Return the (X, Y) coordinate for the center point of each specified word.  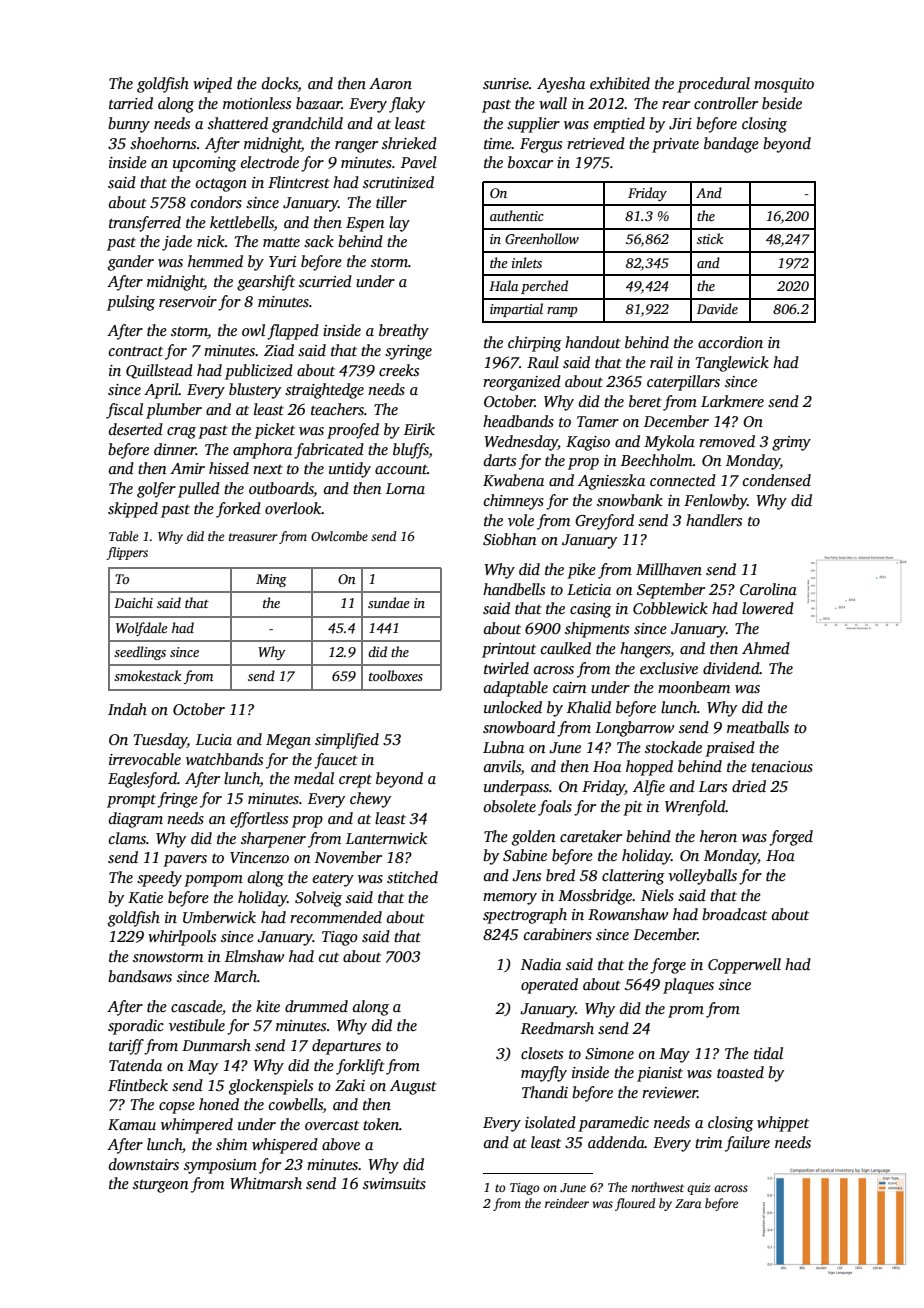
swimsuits (394, 1183)
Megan (288, 741)
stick (710, 238)
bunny (129, 125)
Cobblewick (670, 608)
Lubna (503, 747)
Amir (187, 468)
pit (633, 808)
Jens (526, 876)
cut (329, 957)
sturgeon (161, 1186)
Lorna (405, 488)
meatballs (758, 727)
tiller (391, 202)
